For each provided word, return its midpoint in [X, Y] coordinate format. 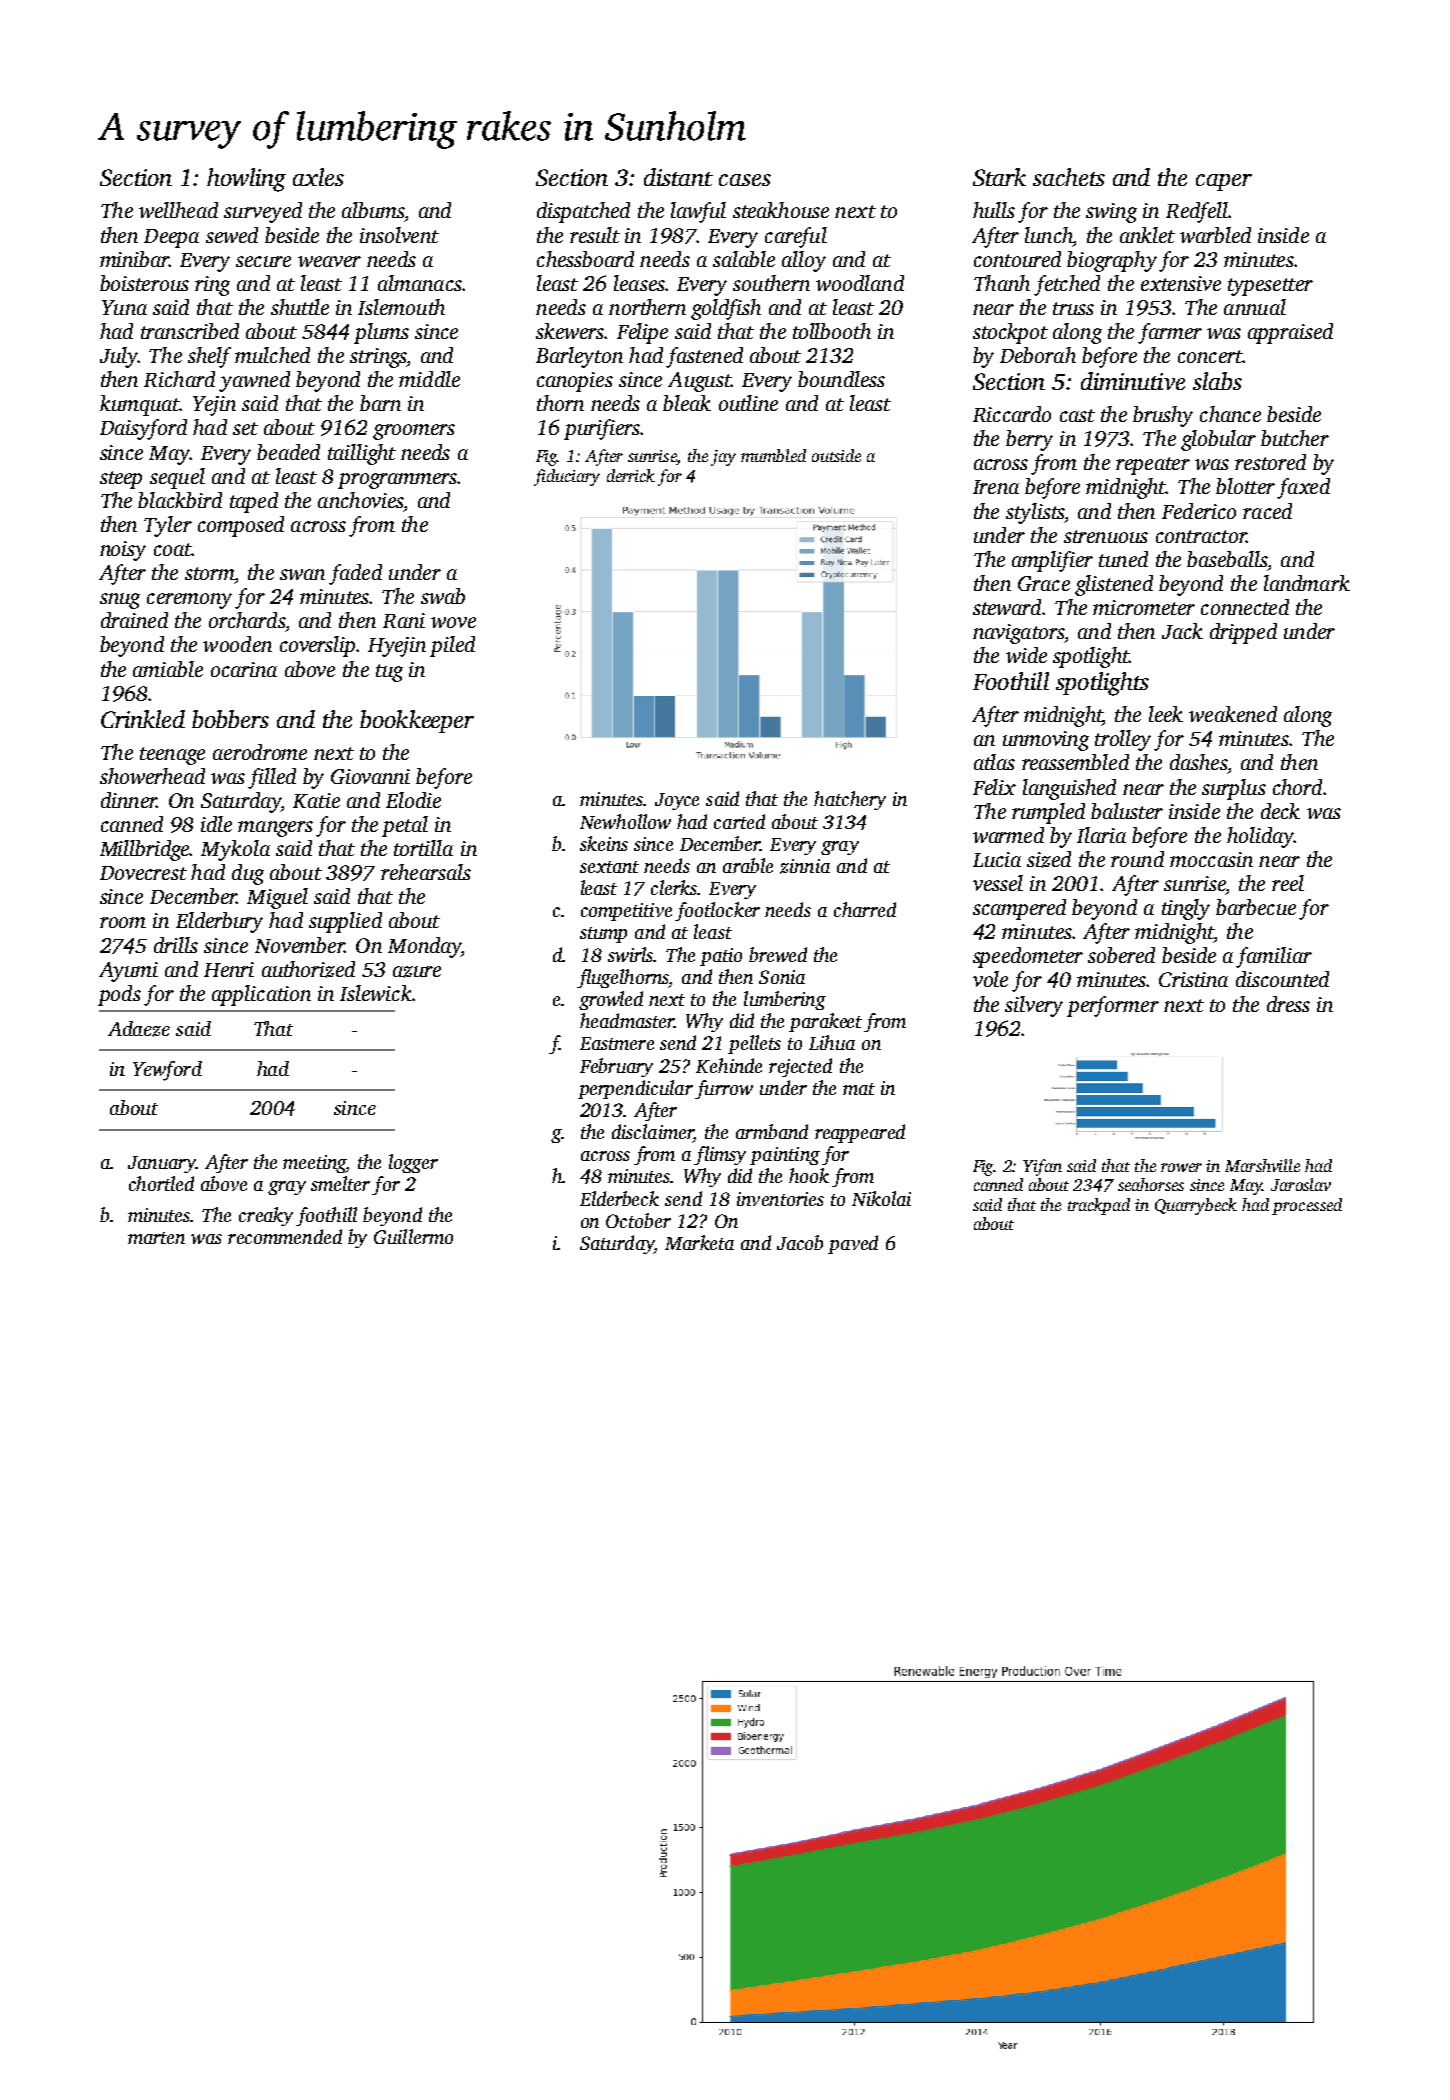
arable [748, 865]
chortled [161, 1183]
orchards [247, 620]
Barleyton [579, 357]
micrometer [1144, 607]
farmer [1170, 333]
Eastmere [617, 1043]
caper [1224, 182]
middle [429, 379]
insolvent [399, 235]
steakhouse [781, 210]
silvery [1034, 1006]
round [1137, 859]
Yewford [167, 1071]
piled [452, 646]
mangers [275, 829]
